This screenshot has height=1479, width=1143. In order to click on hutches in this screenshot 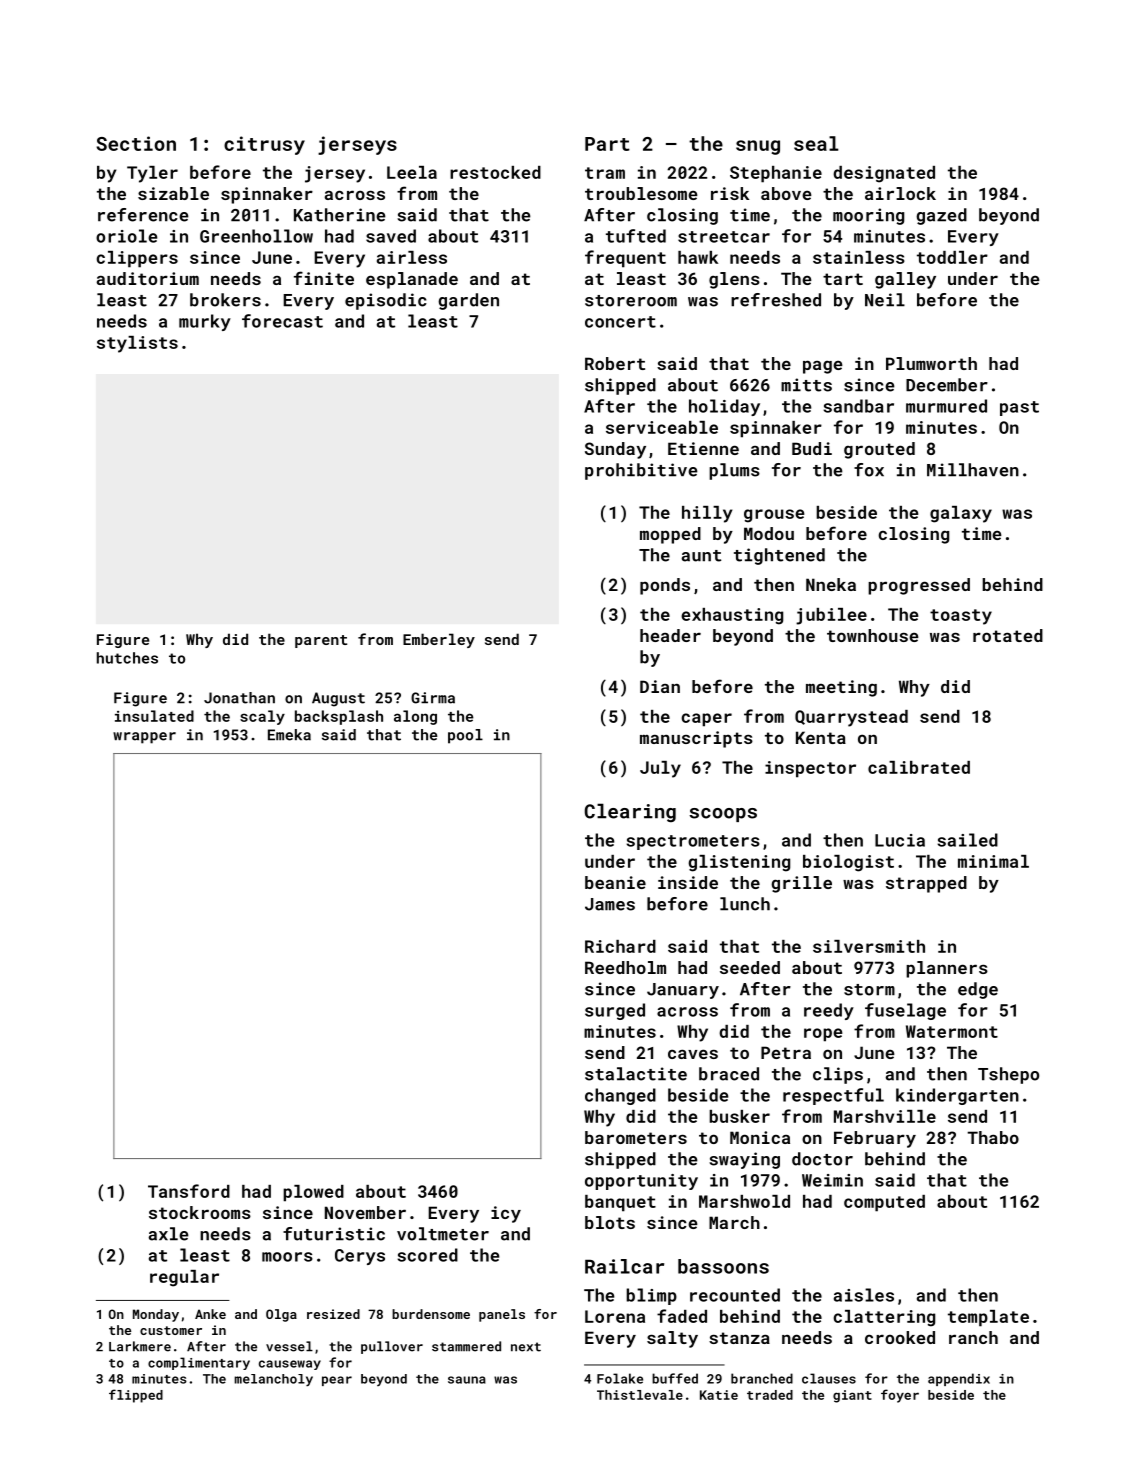, I will do `click(127, 658)`.
